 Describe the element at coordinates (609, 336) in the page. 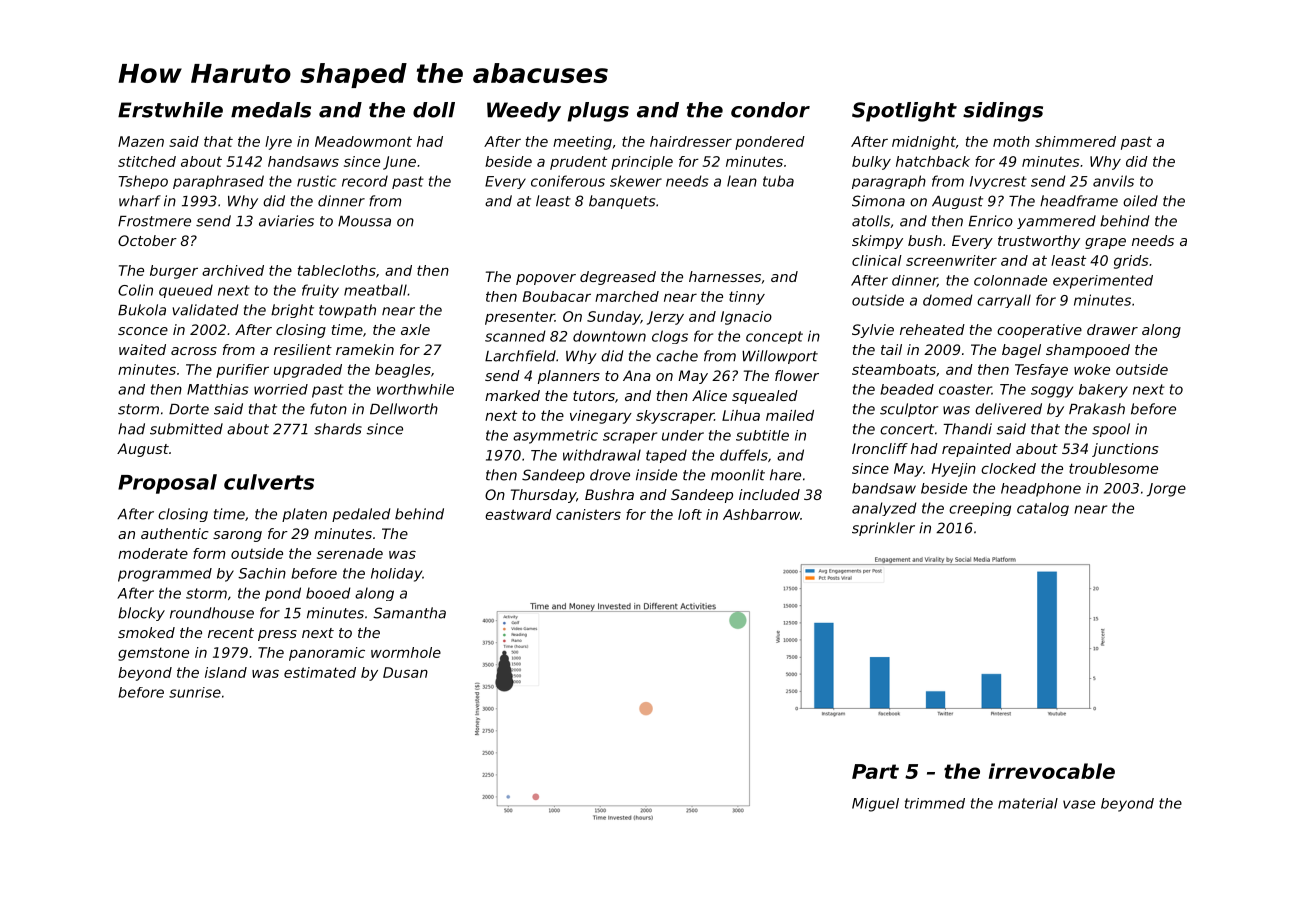

I see `downtown` at that location.
